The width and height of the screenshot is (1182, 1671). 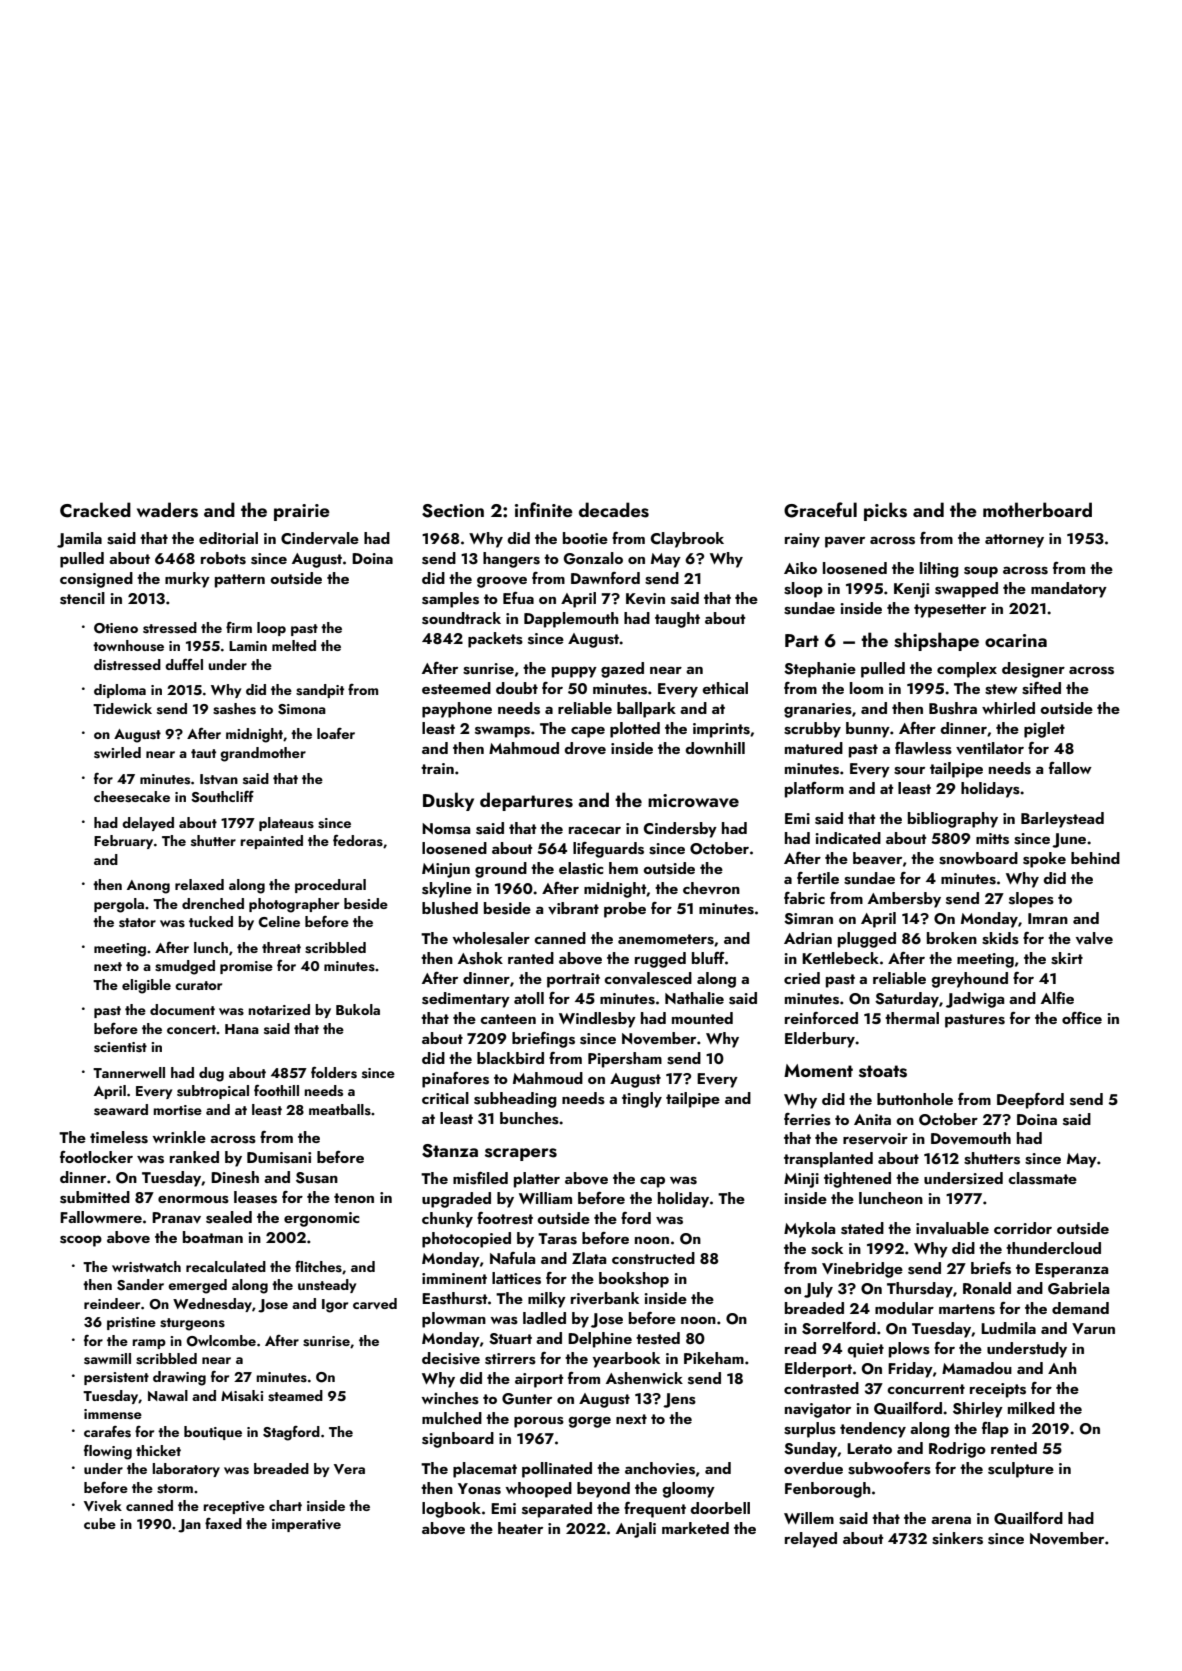 I want to click on slopes, so click(x=1031, y=900).
